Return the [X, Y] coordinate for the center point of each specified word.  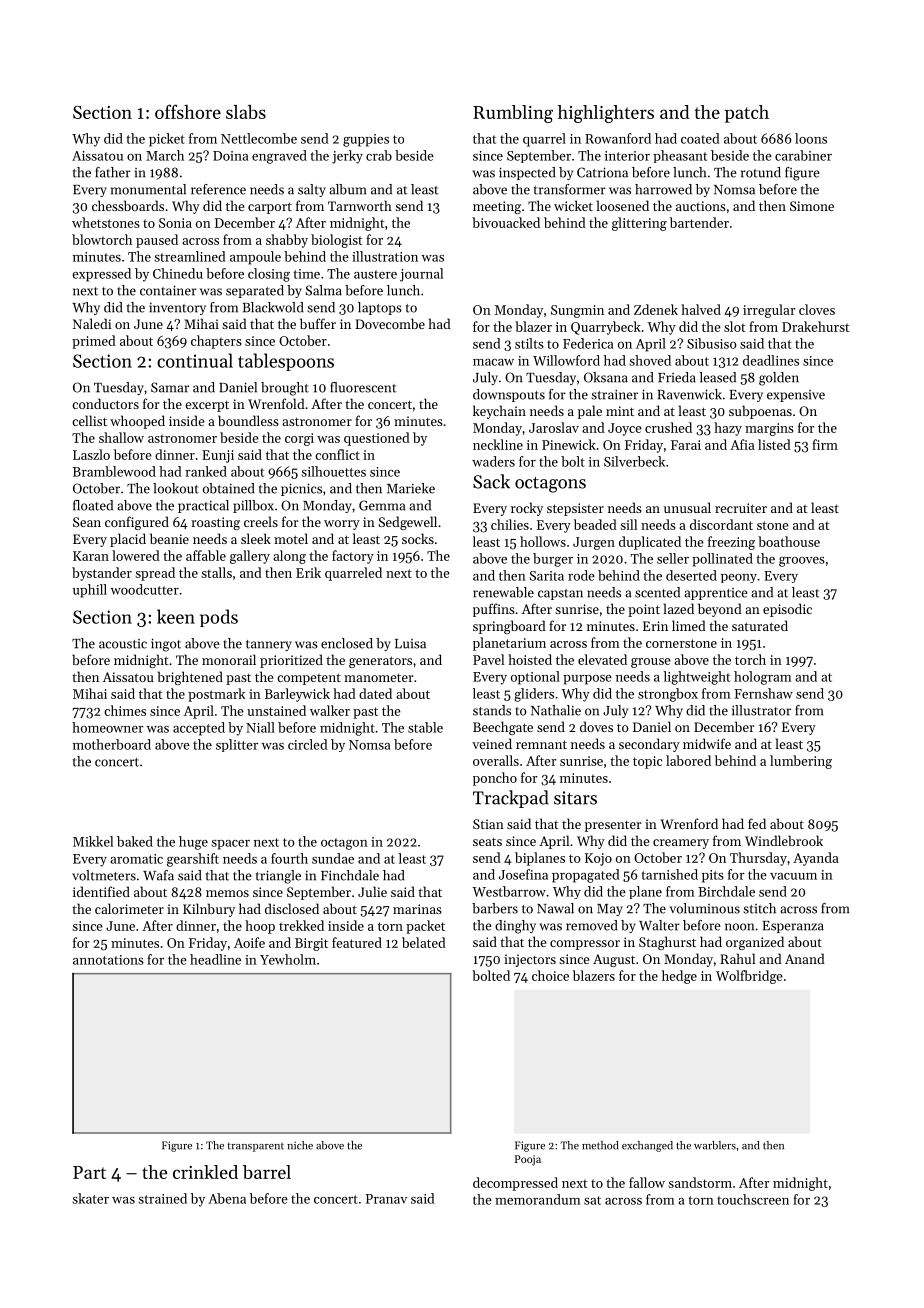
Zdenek [656, 309]
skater [91, 1198]
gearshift [193, 860]
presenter [613, 826]
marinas [417, 909]
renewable [503, 592]
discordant [721, 524]
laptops [380, 308]
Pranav [386, 1199]
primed [94, 342]
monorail [229, 659]
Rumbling [513, 114]
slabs [246, 112]
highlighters [606, 114]
